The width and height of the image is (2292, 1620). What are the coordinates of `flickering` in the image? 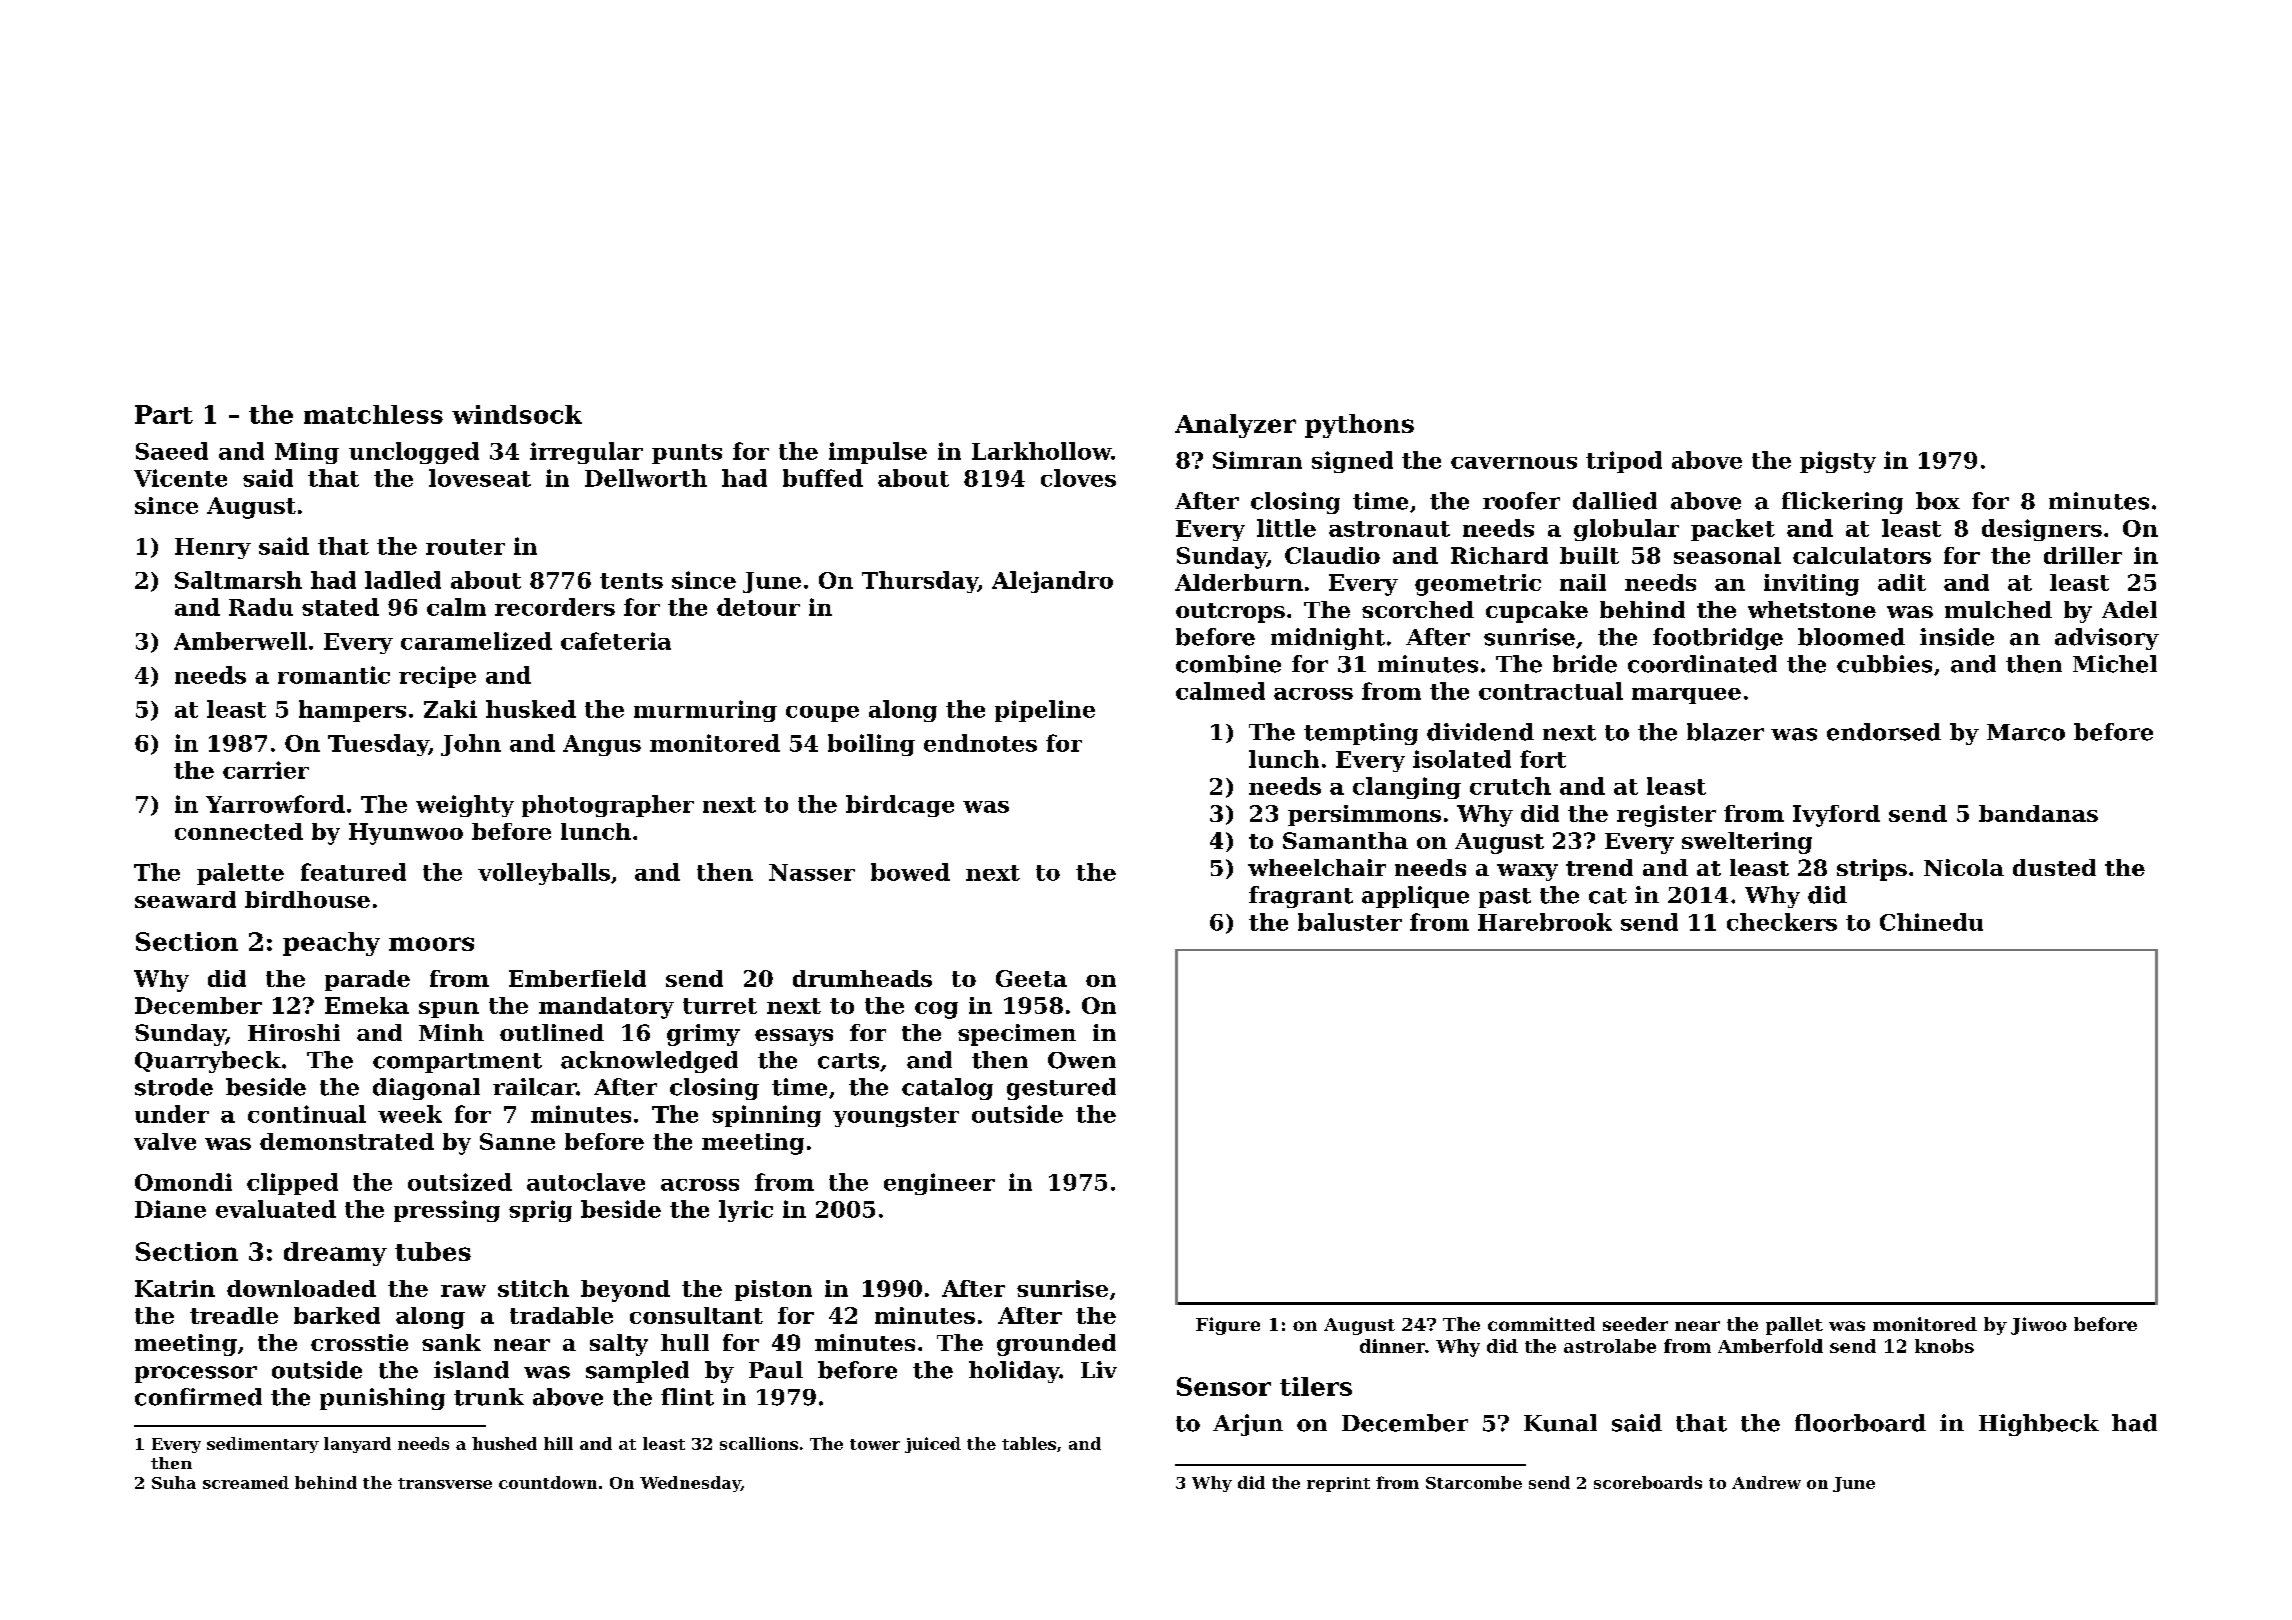 It's located at (1842, 503).
